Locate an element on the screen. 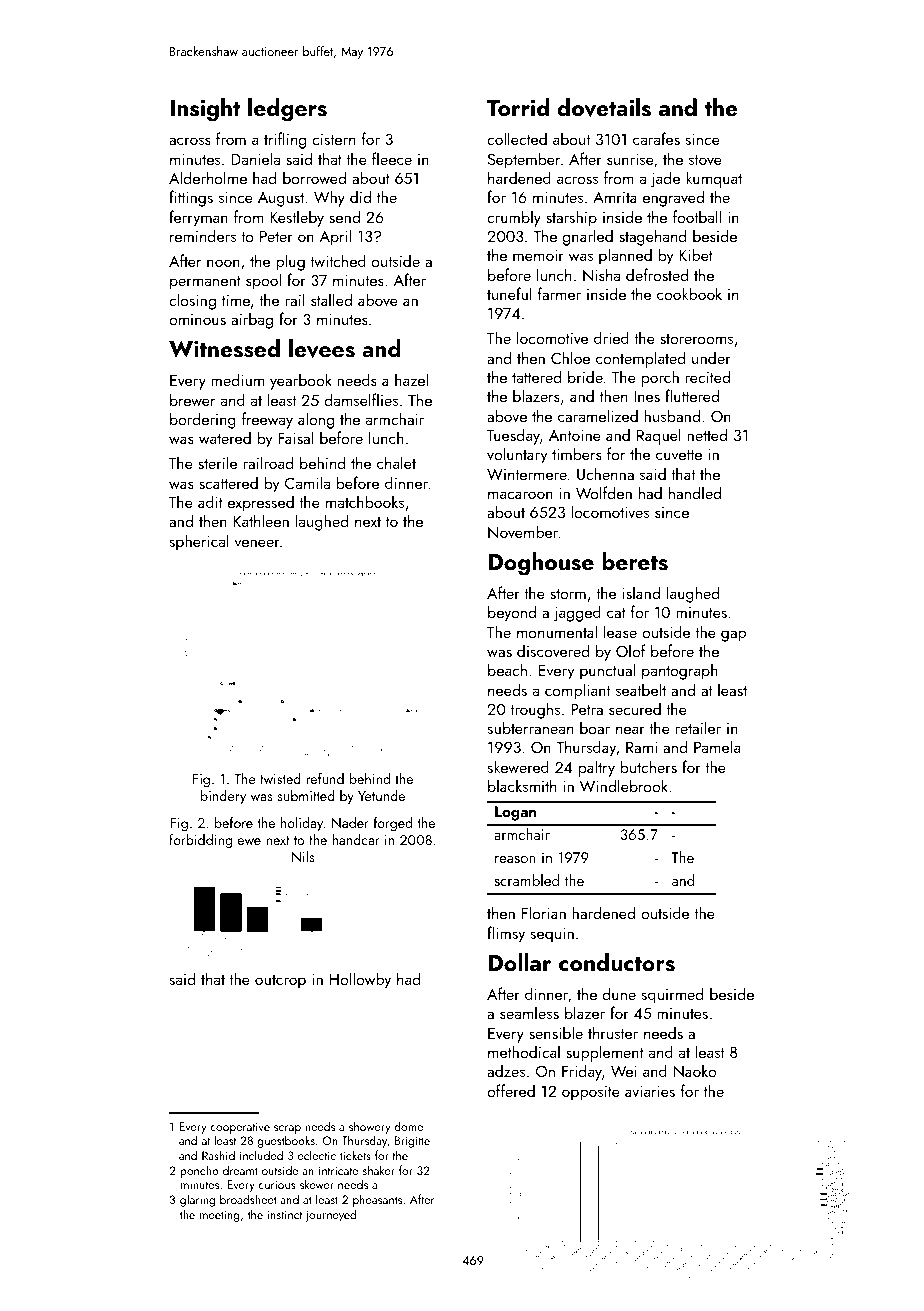 The image size is (924, 1311). opposite is located at coordinates (591, 1093).
